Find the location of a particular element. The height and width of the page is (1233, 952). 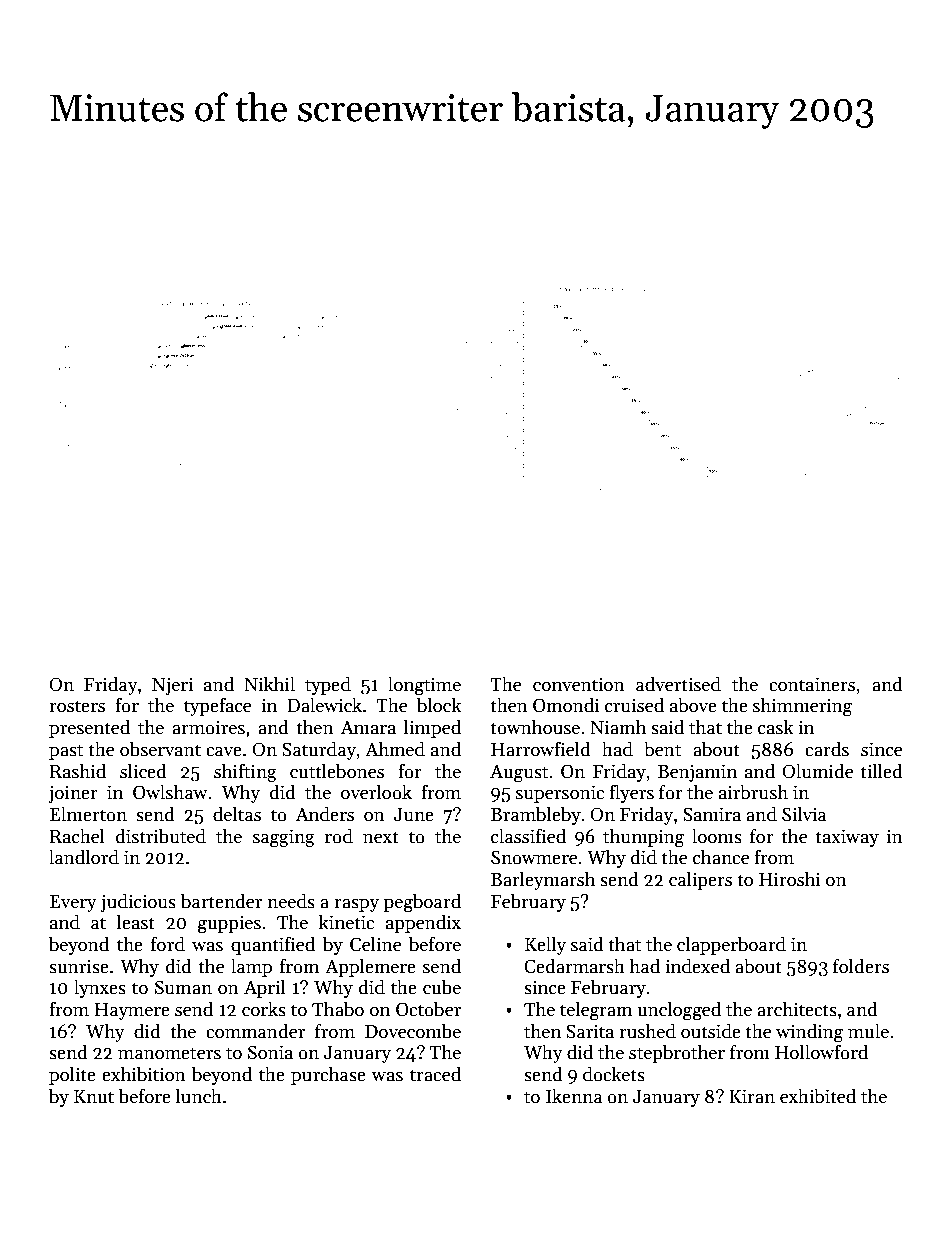

Njeri is located at coordinates (172, 686).
